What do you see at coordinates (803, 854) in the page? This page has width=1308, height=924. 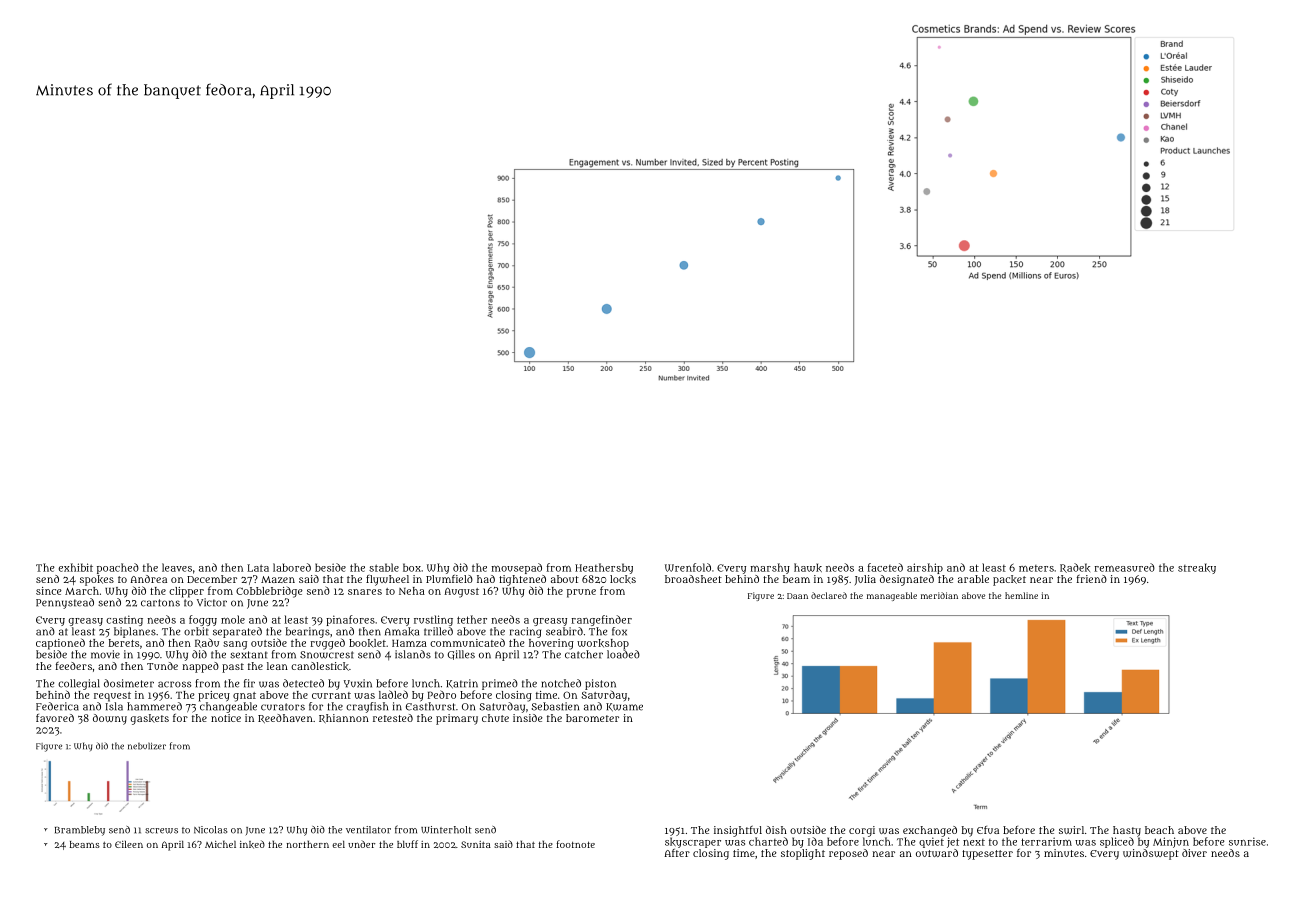 I see `stoplight` at bounding box center [803, 854].
